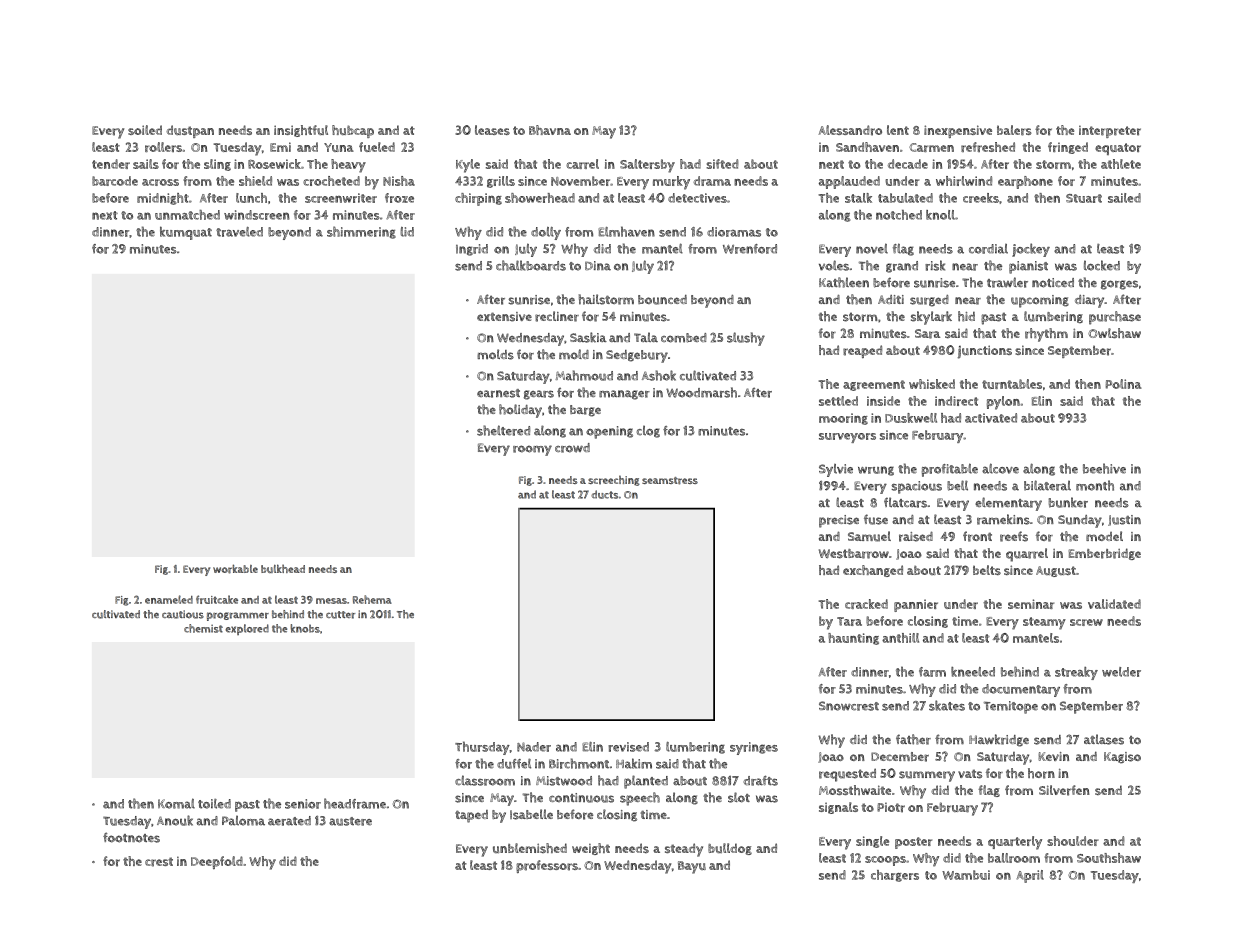 This screenshot has width=1233, height=952. Describe the element at coordinates (214, 804) in the screenshot. I see `toiled` at that location.
